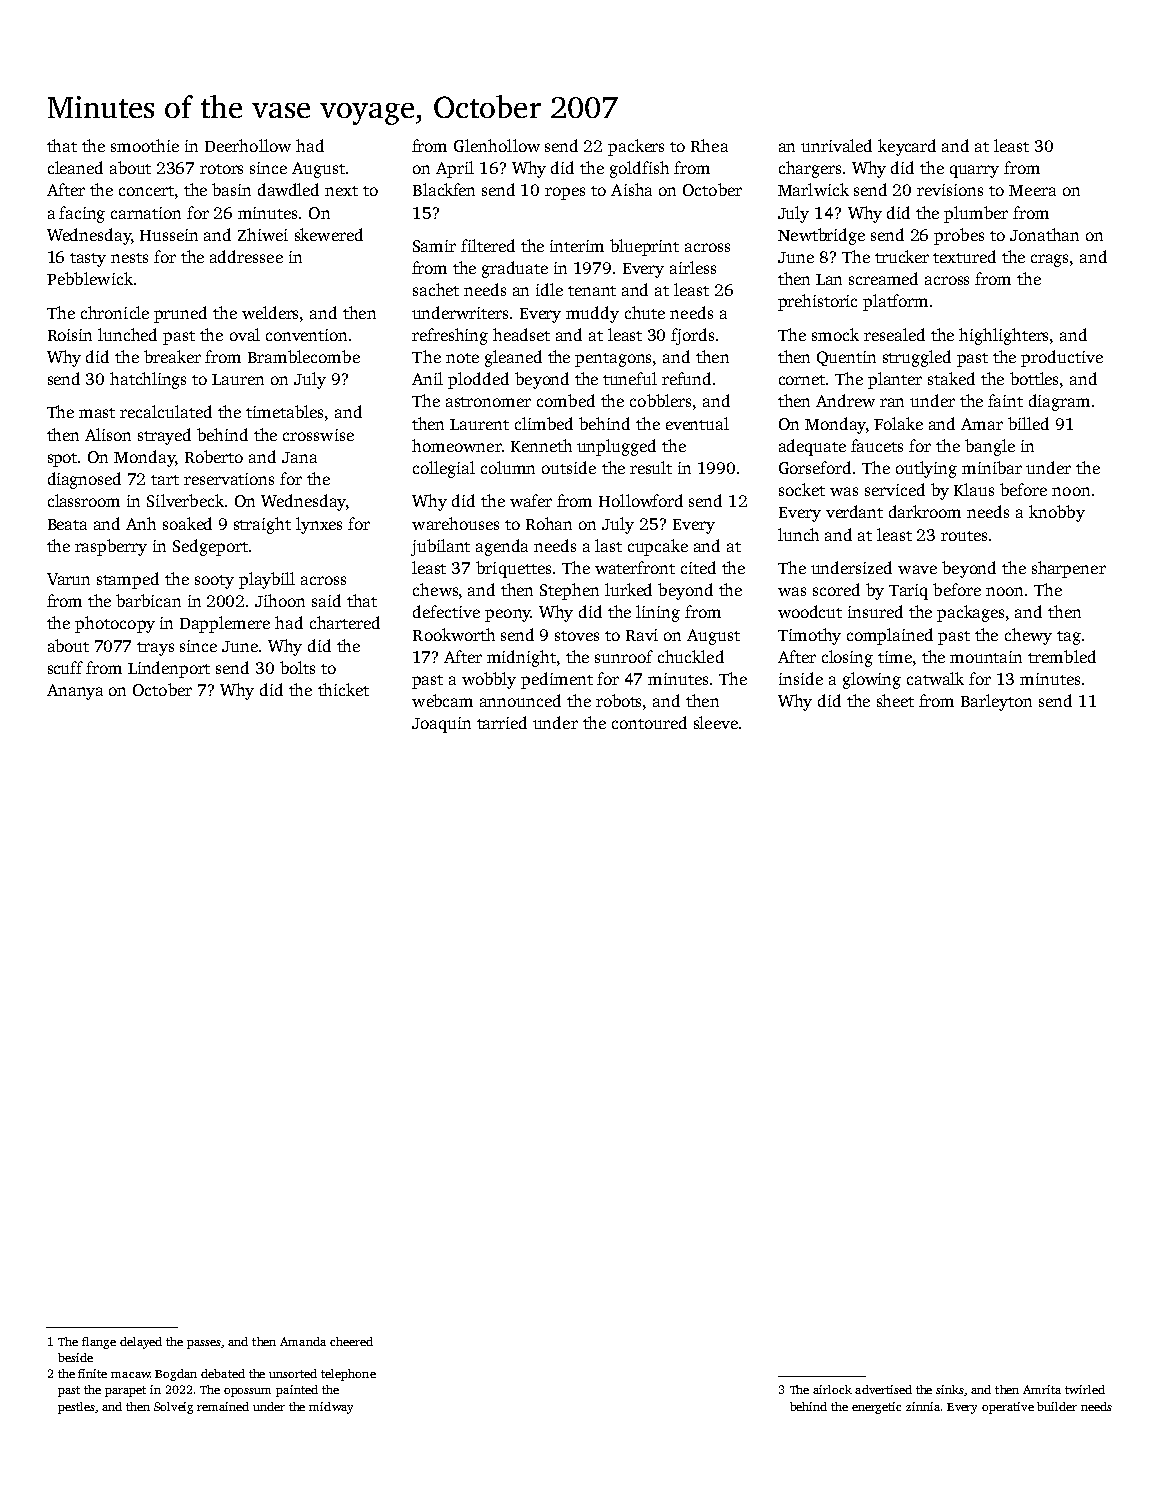 The width and height of the image is (1161, 1503). I want to click on passes, so click(204, 1344).
